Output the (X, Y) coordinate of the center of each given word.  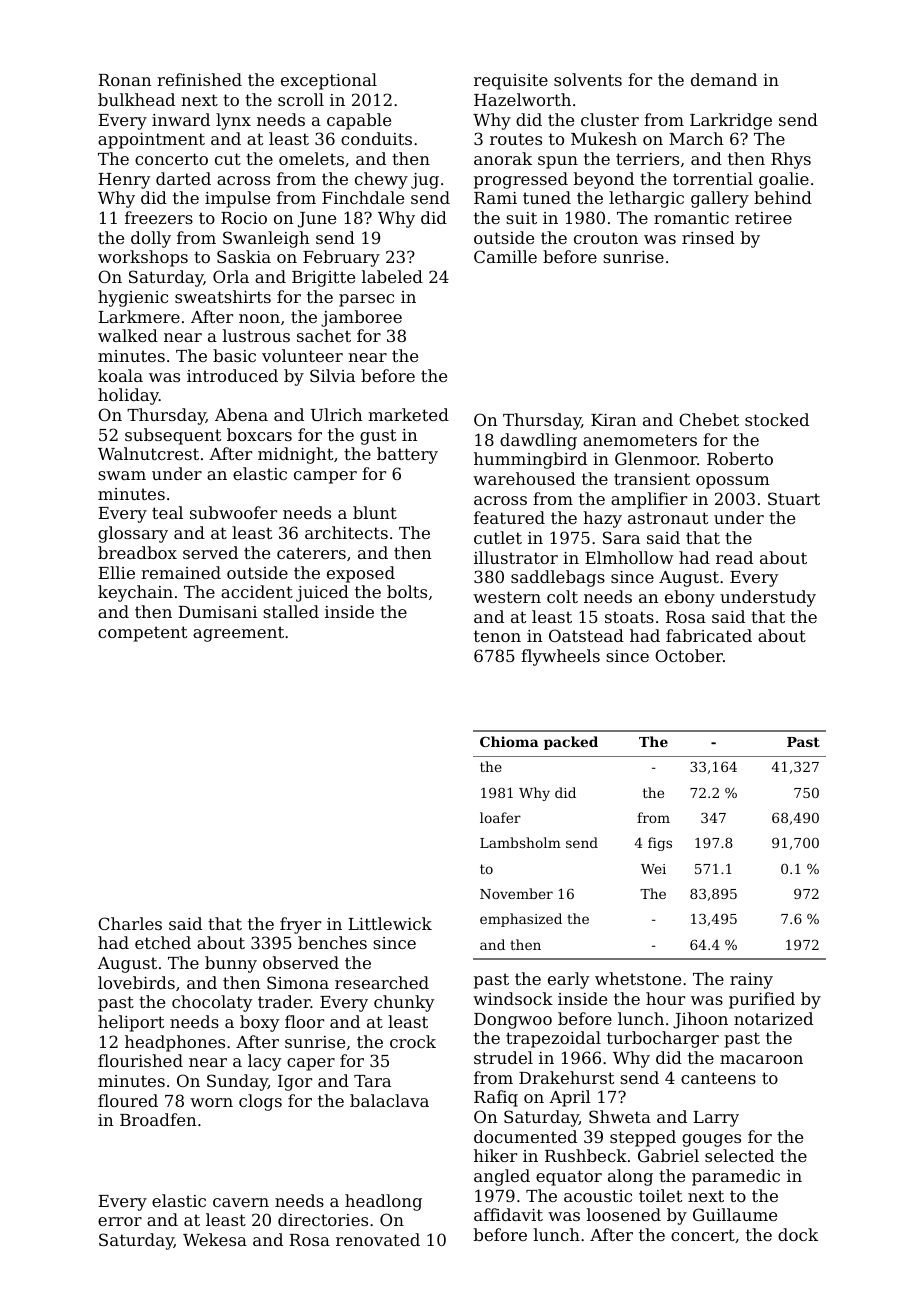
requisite (511, 82)
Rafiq (496, 1098)
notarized (773, 1018)
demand (724, 79)
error (120, 1221)
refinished (199, 79)
